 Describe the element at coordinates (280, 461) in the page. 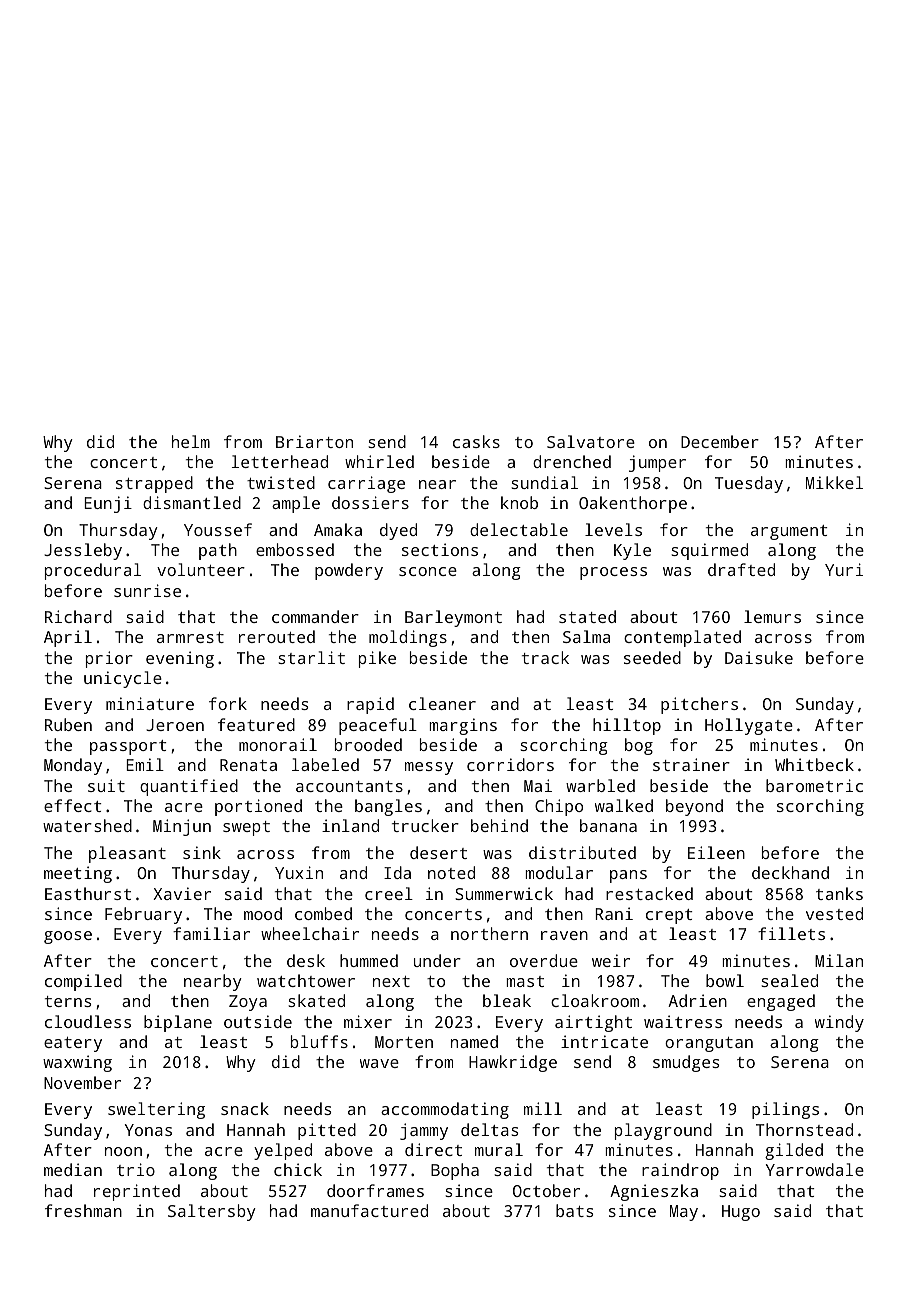

I see `letterhead` at that location.
